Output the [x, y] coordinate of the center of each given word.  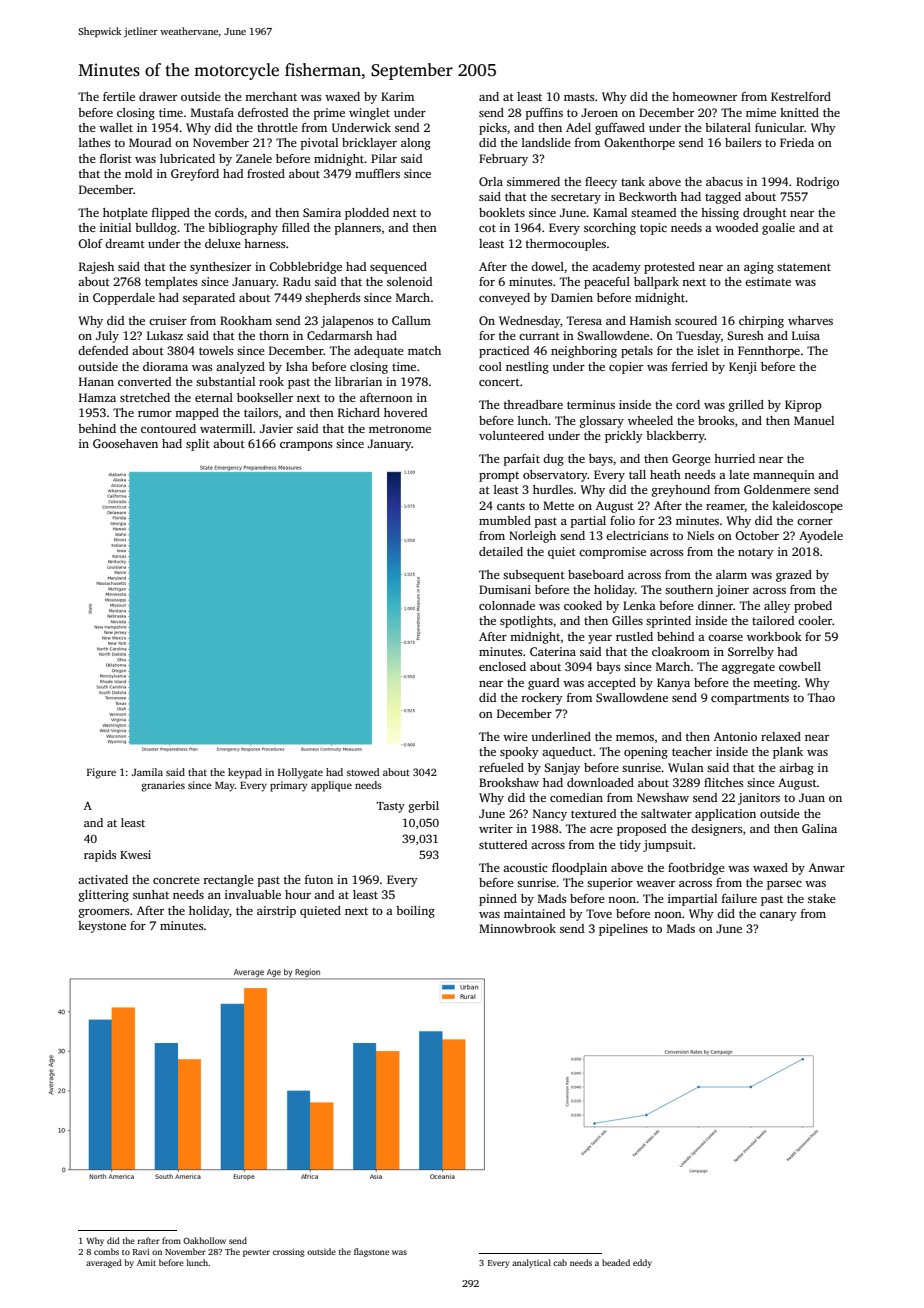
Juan [812, 797]
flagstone [371, 1252]
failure [739, 898]
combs [106, 1251]
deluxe [223, 243]
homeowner [704, 96]
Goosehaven [125, 443]
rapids [100, 856]
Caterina [553, 651]
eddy [642, 1263]
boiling [415, 912]
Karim [397, 96]
